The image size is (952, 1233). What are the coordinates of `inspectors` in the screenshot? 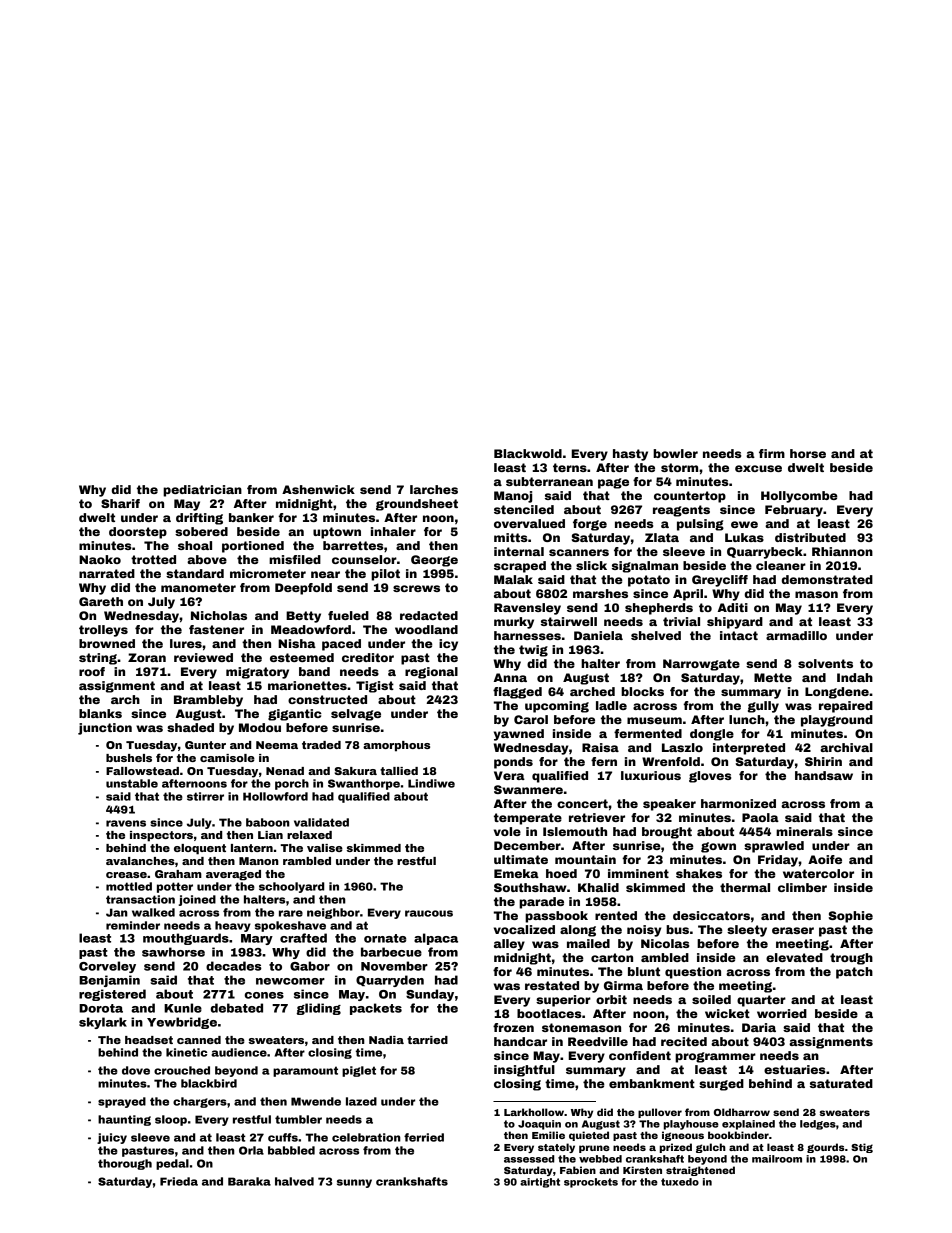 It's located at (161, 836).
